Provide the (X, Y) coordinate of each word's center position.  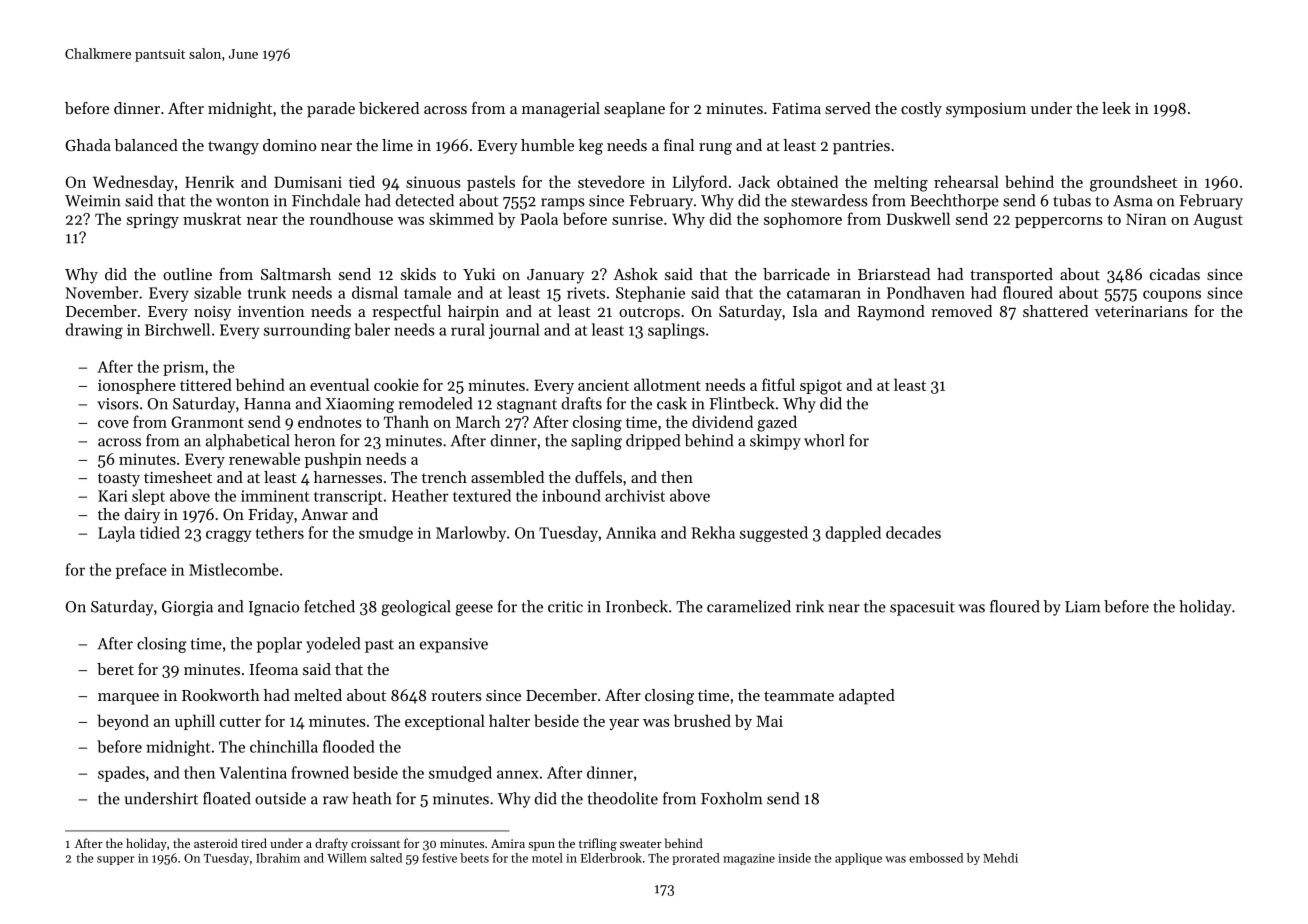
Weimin (93, 201)
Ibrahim (278, 858)
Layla (116, 534)
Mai (769, 721)
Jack (754, 181)
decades (913, 532)
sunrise (637, 219)
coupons (1172, 296)
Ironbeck (637, 606)
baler (372, 329)
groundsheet (1133, 183)
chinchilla (284, 746)
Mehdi (1000, 858)
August (1218, 221)
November (101, 292)
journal (514, 331)
